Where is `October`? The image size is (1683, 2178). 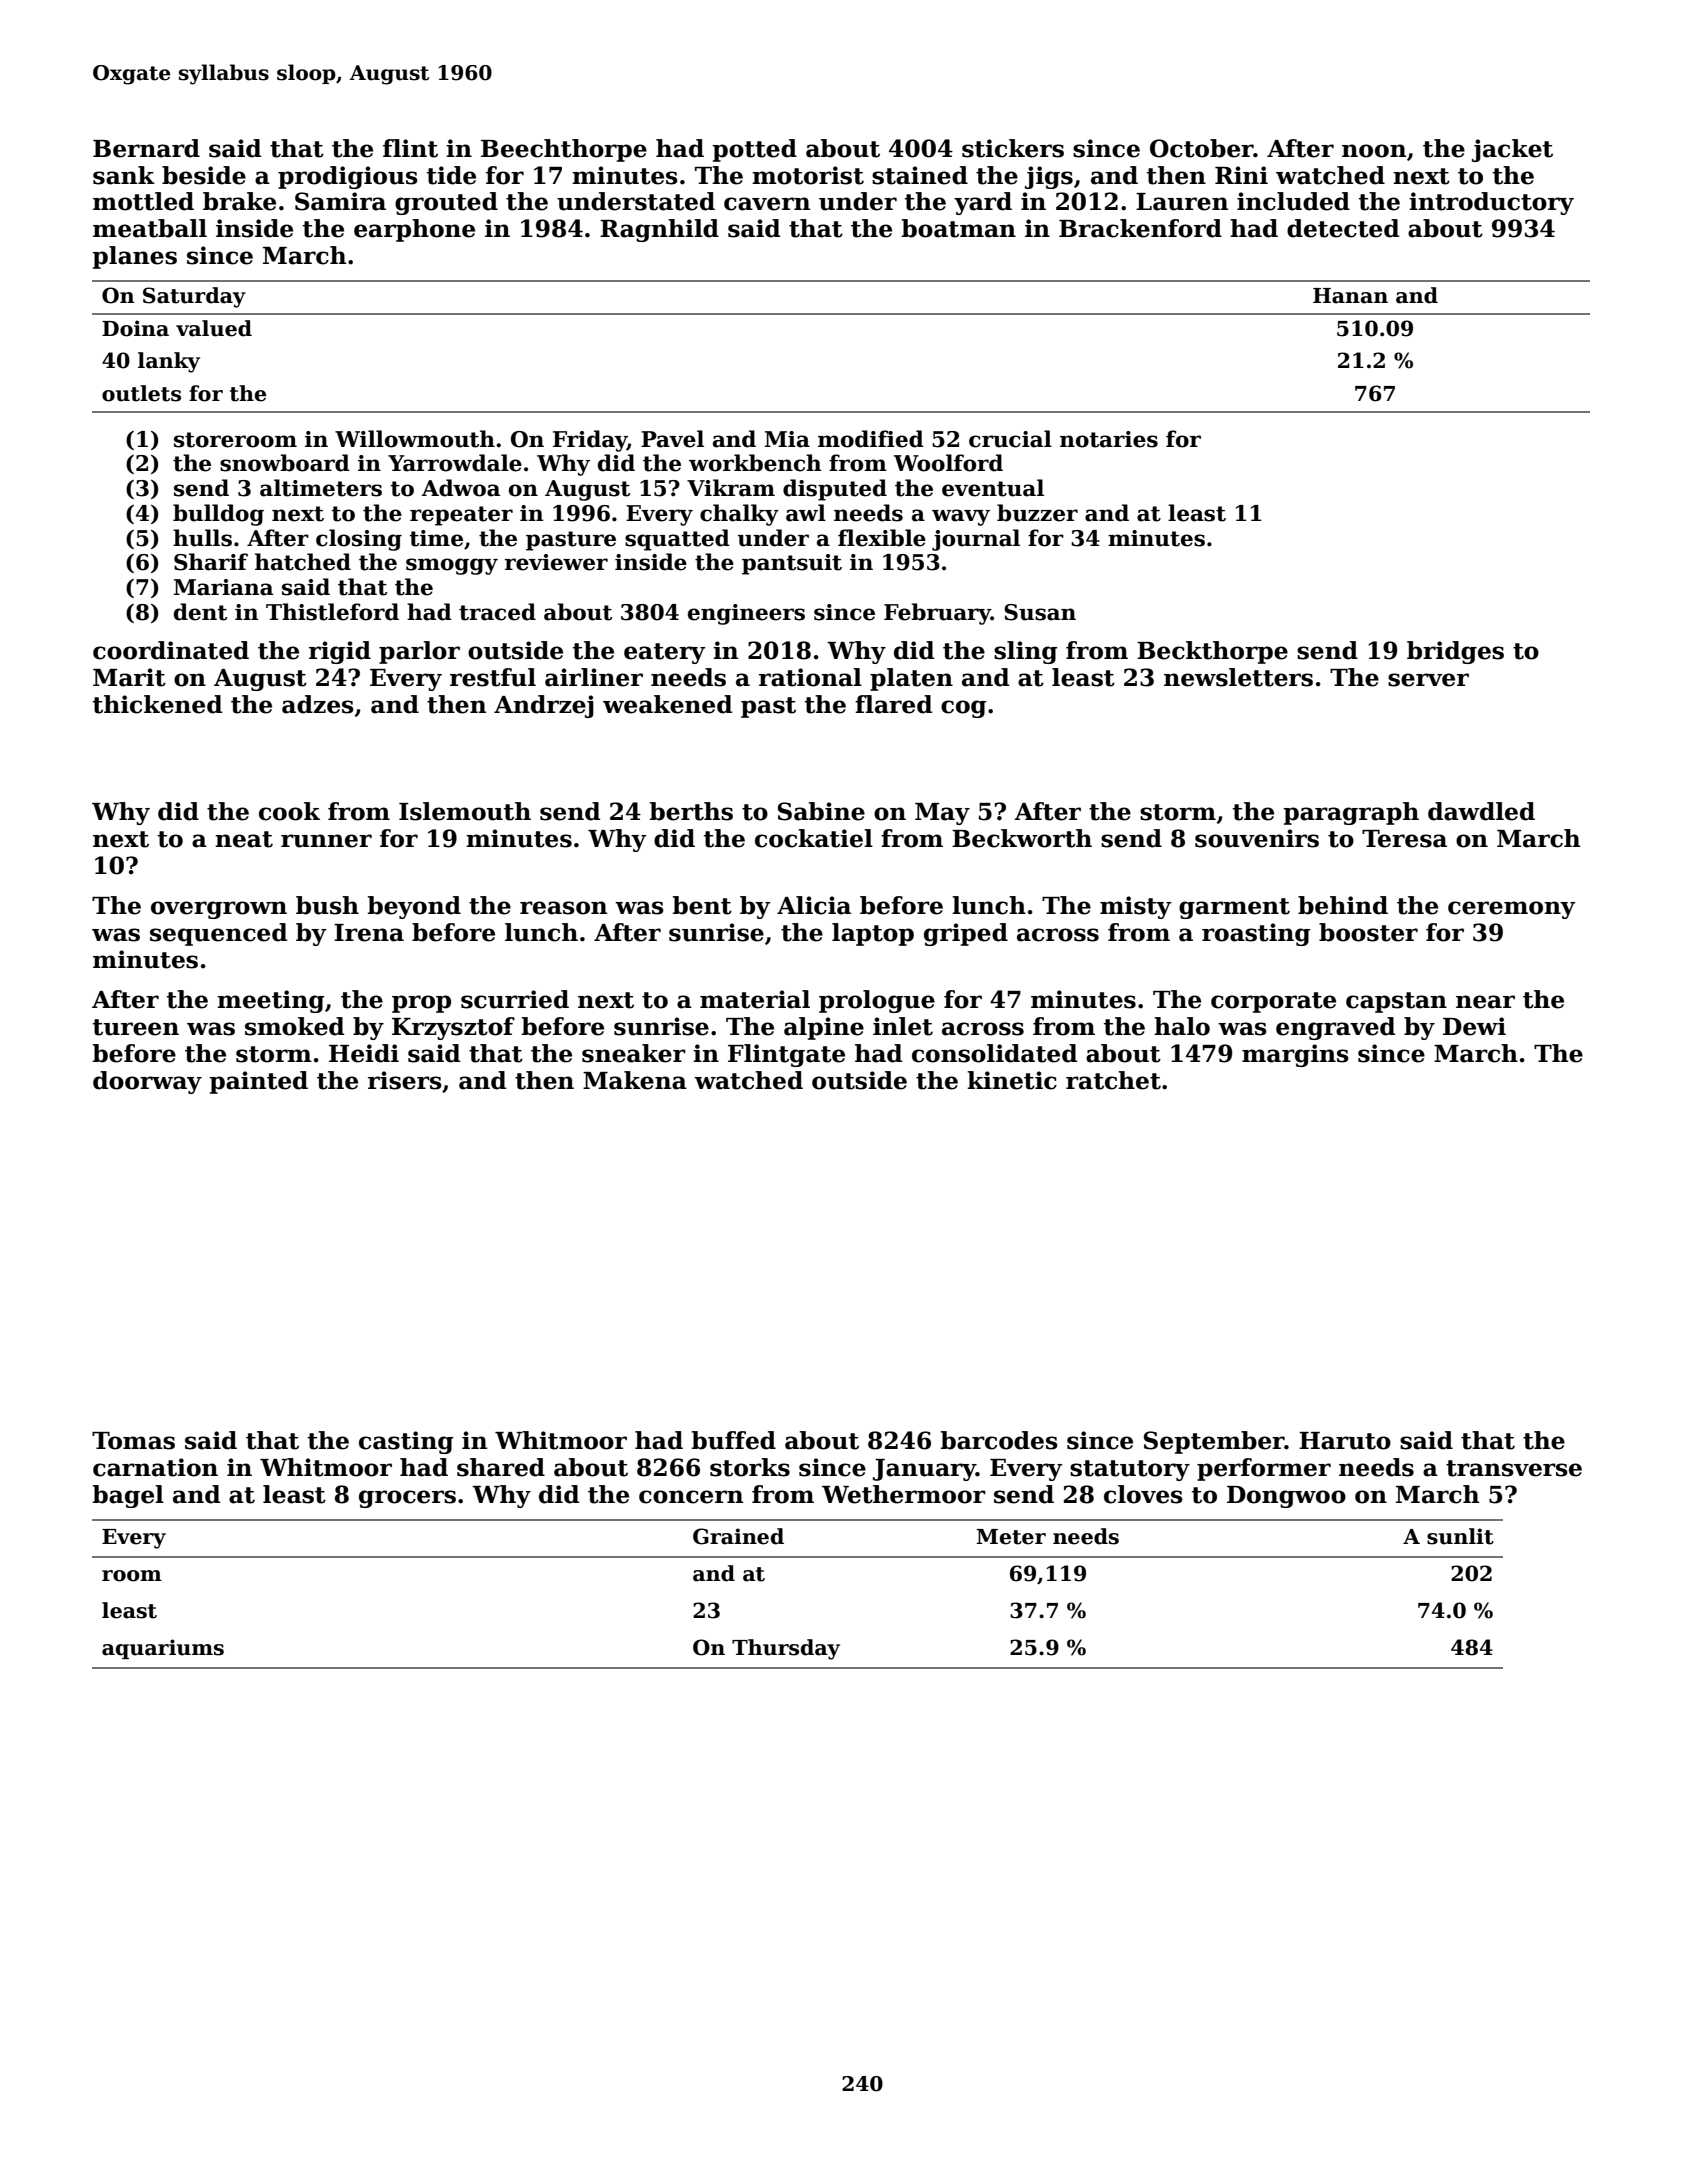
October is located at coordinates (1202, 148).
